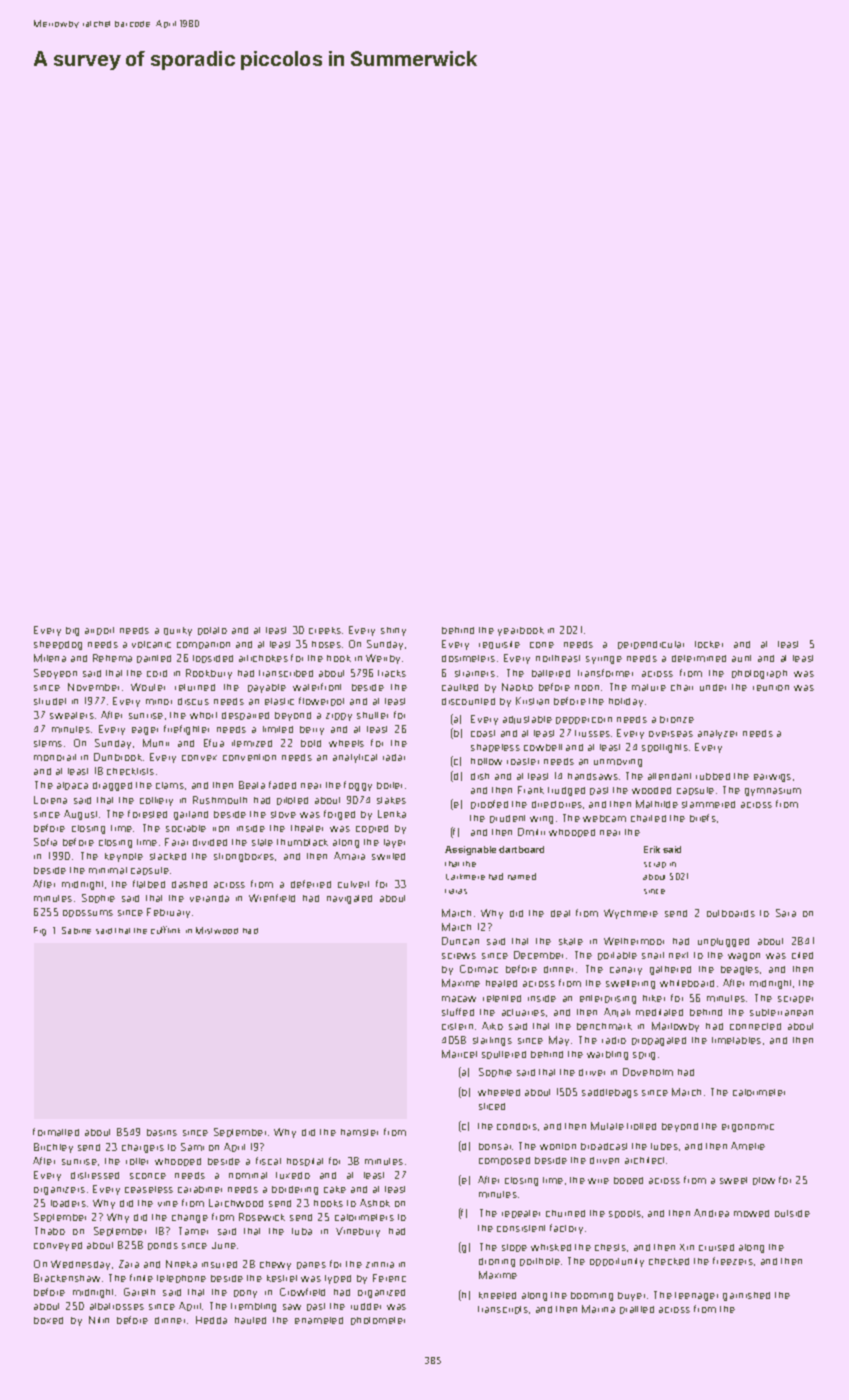 This document has height=1400, width=849. What do you see at coordinates (659, 1012) in the document?
I see `meditated` at bounding box center [659, 1012].
